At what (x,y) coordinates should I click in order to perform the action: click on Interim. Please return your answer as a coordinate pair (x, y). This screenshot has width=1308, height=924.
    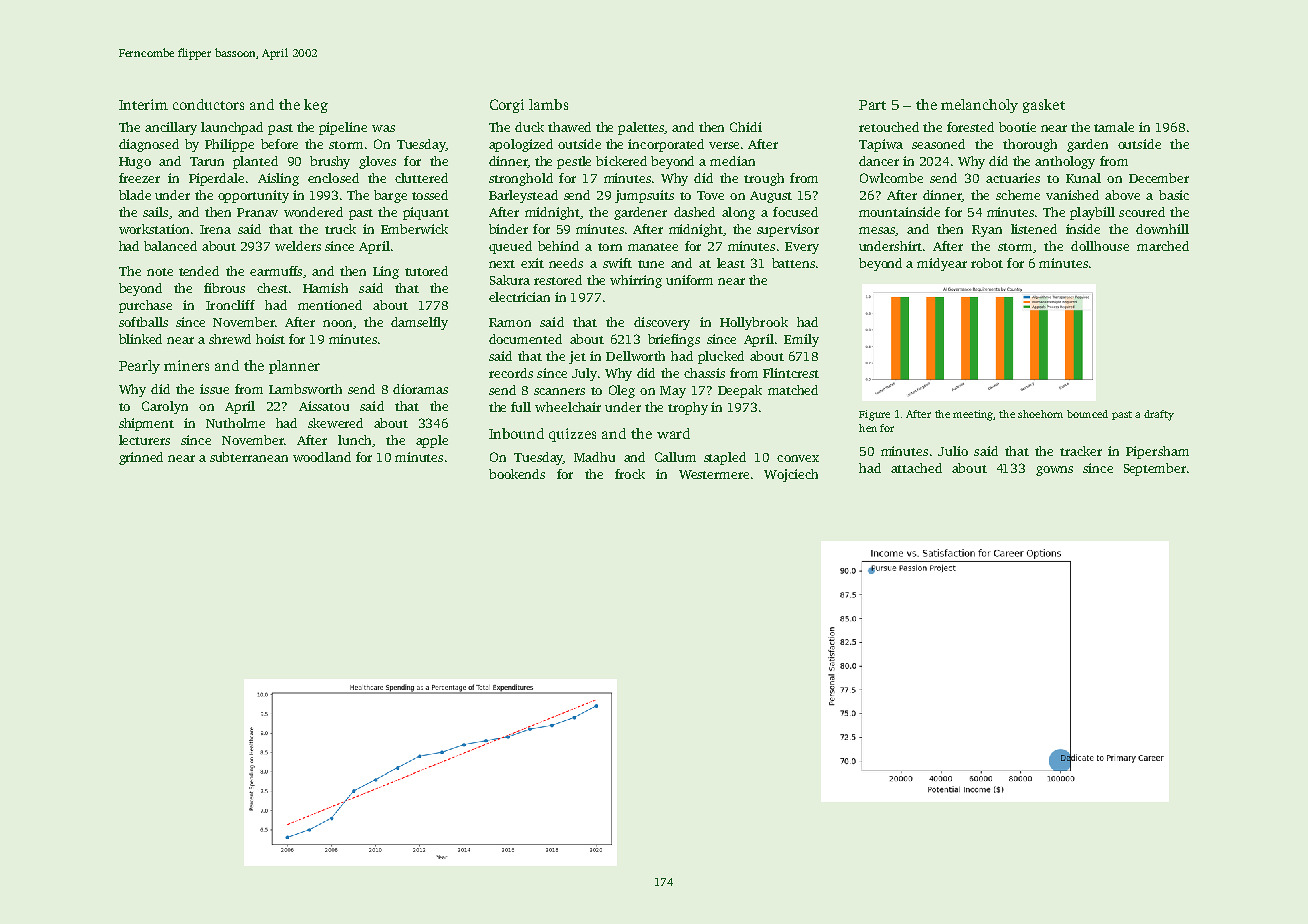
    Looking at the image, I should click on (143, 104).
